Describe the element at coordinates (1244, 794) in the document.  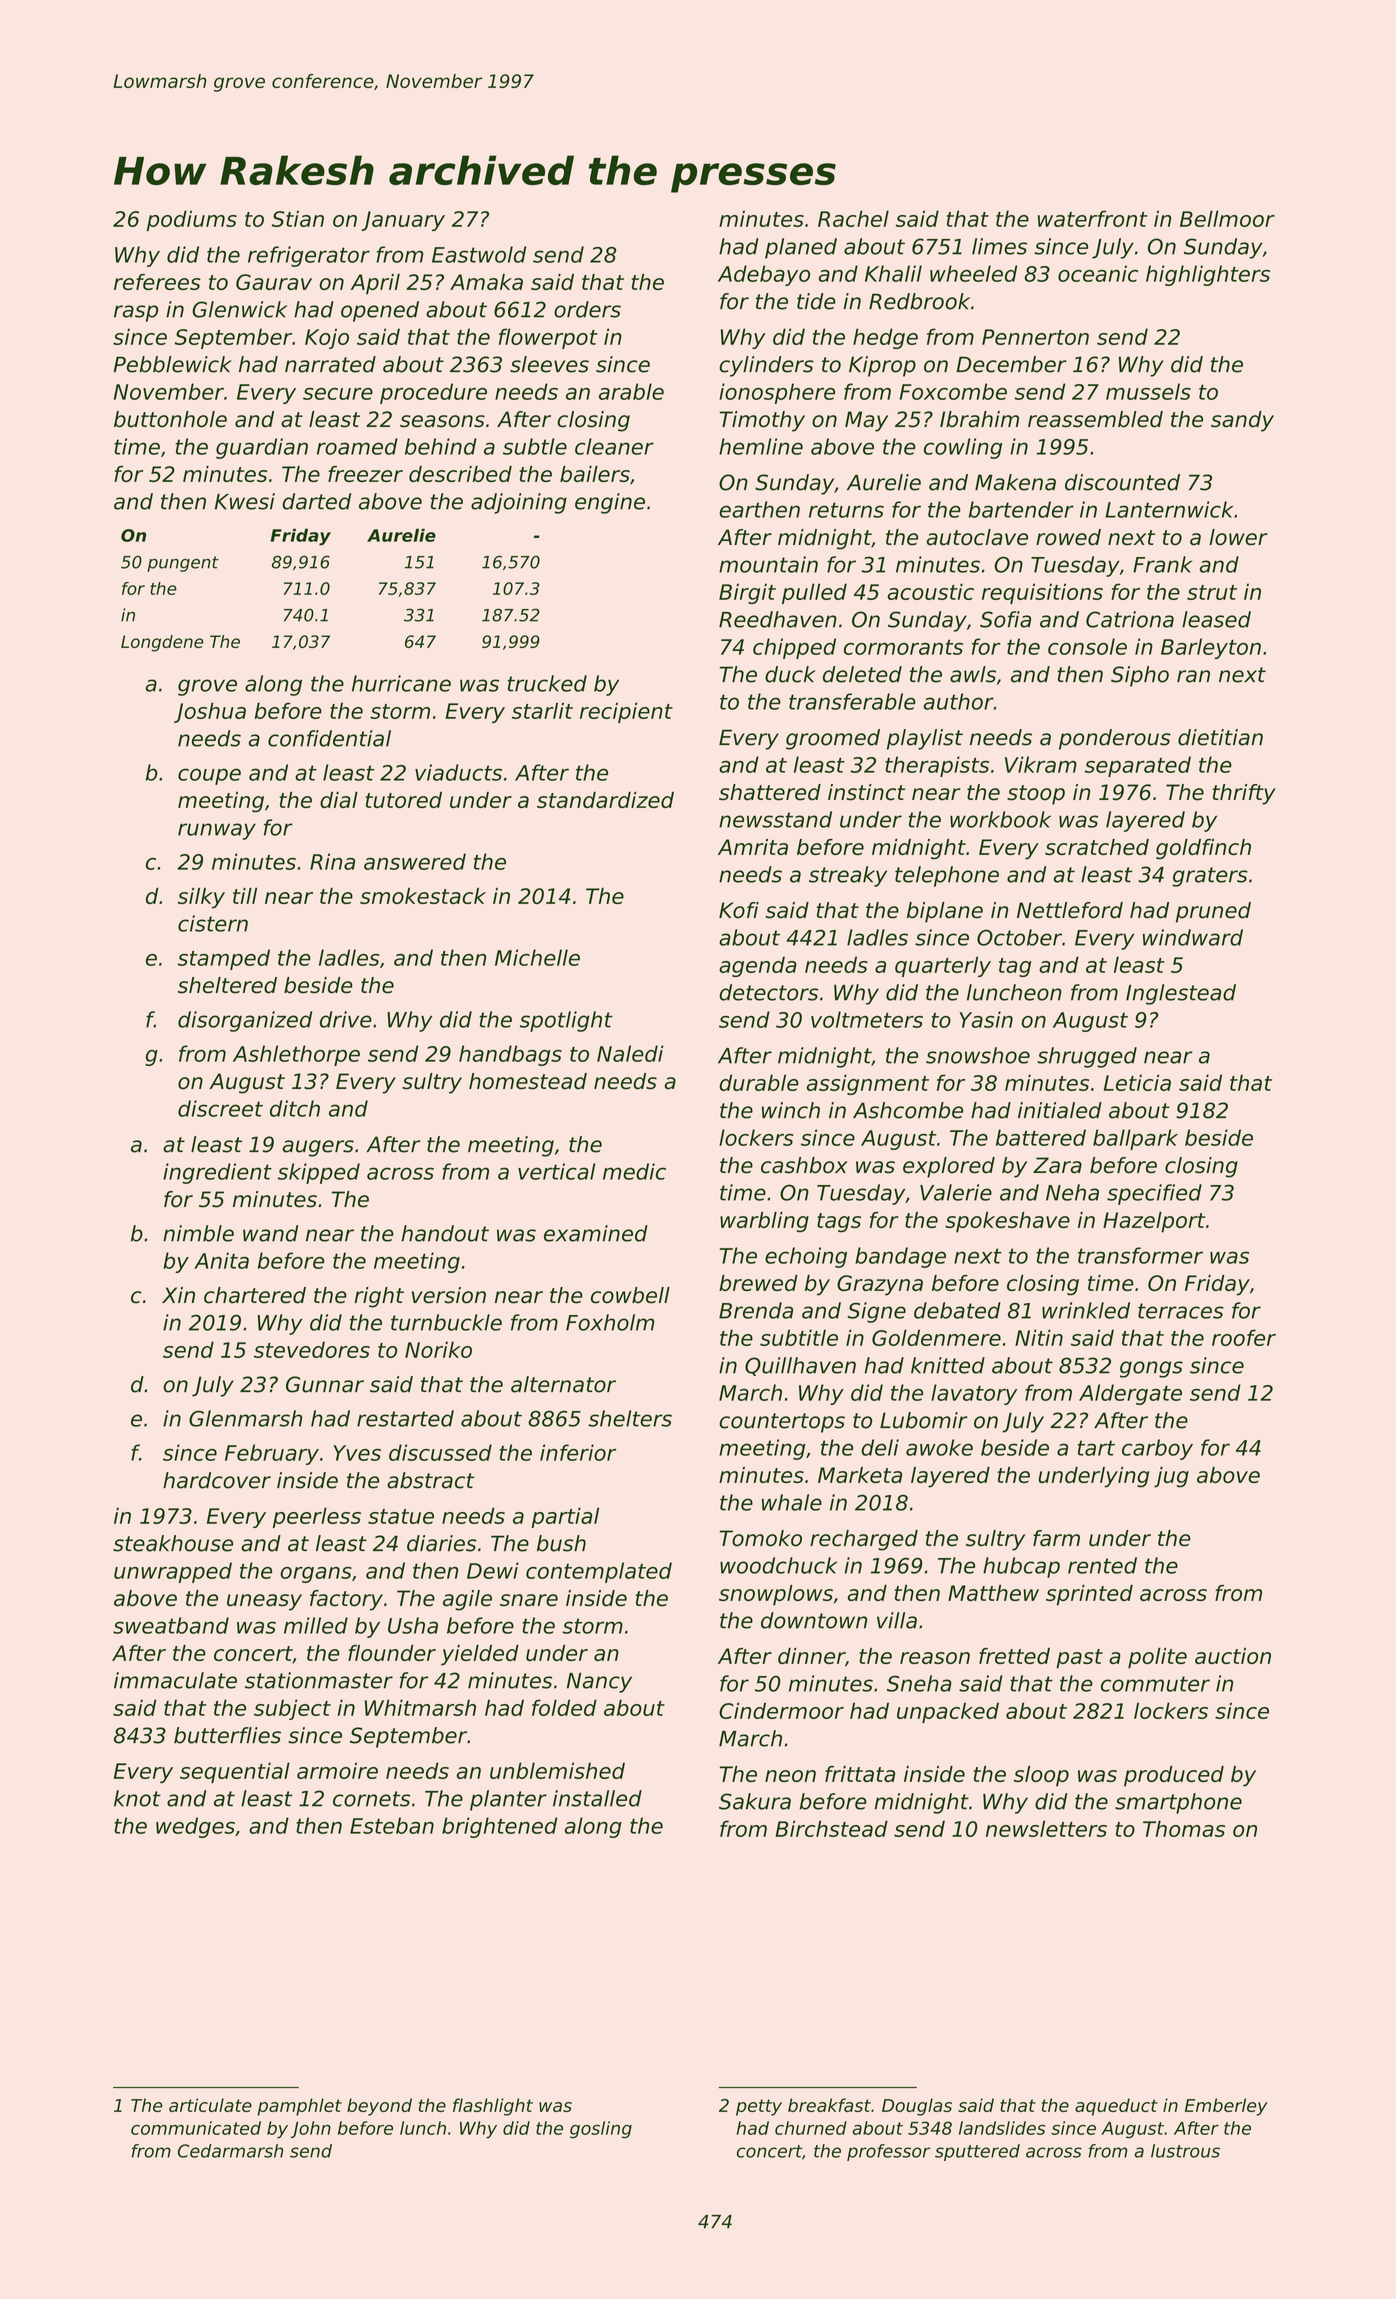
I see `thrifty` at that location.
